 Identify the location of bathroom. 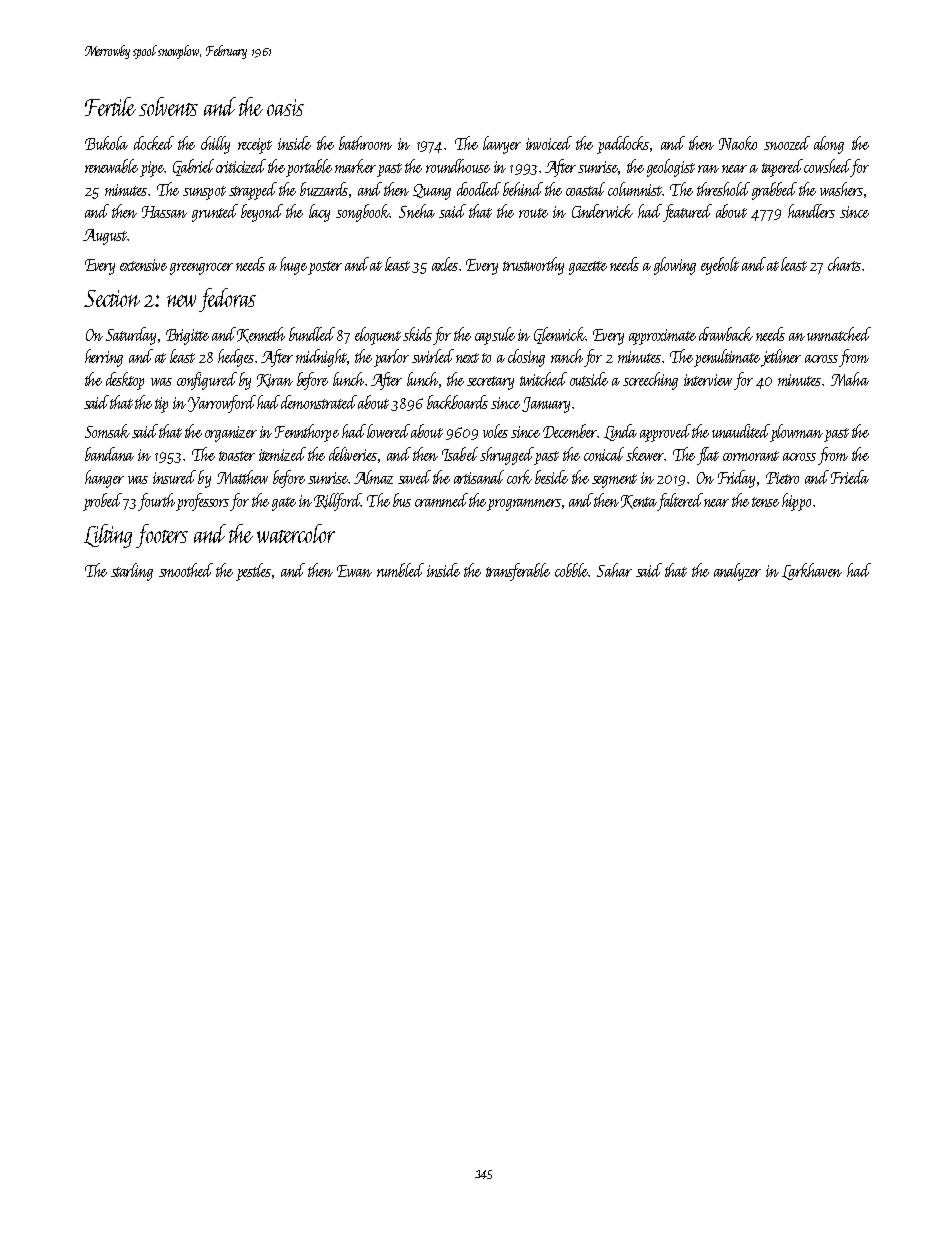
(365, 143).
